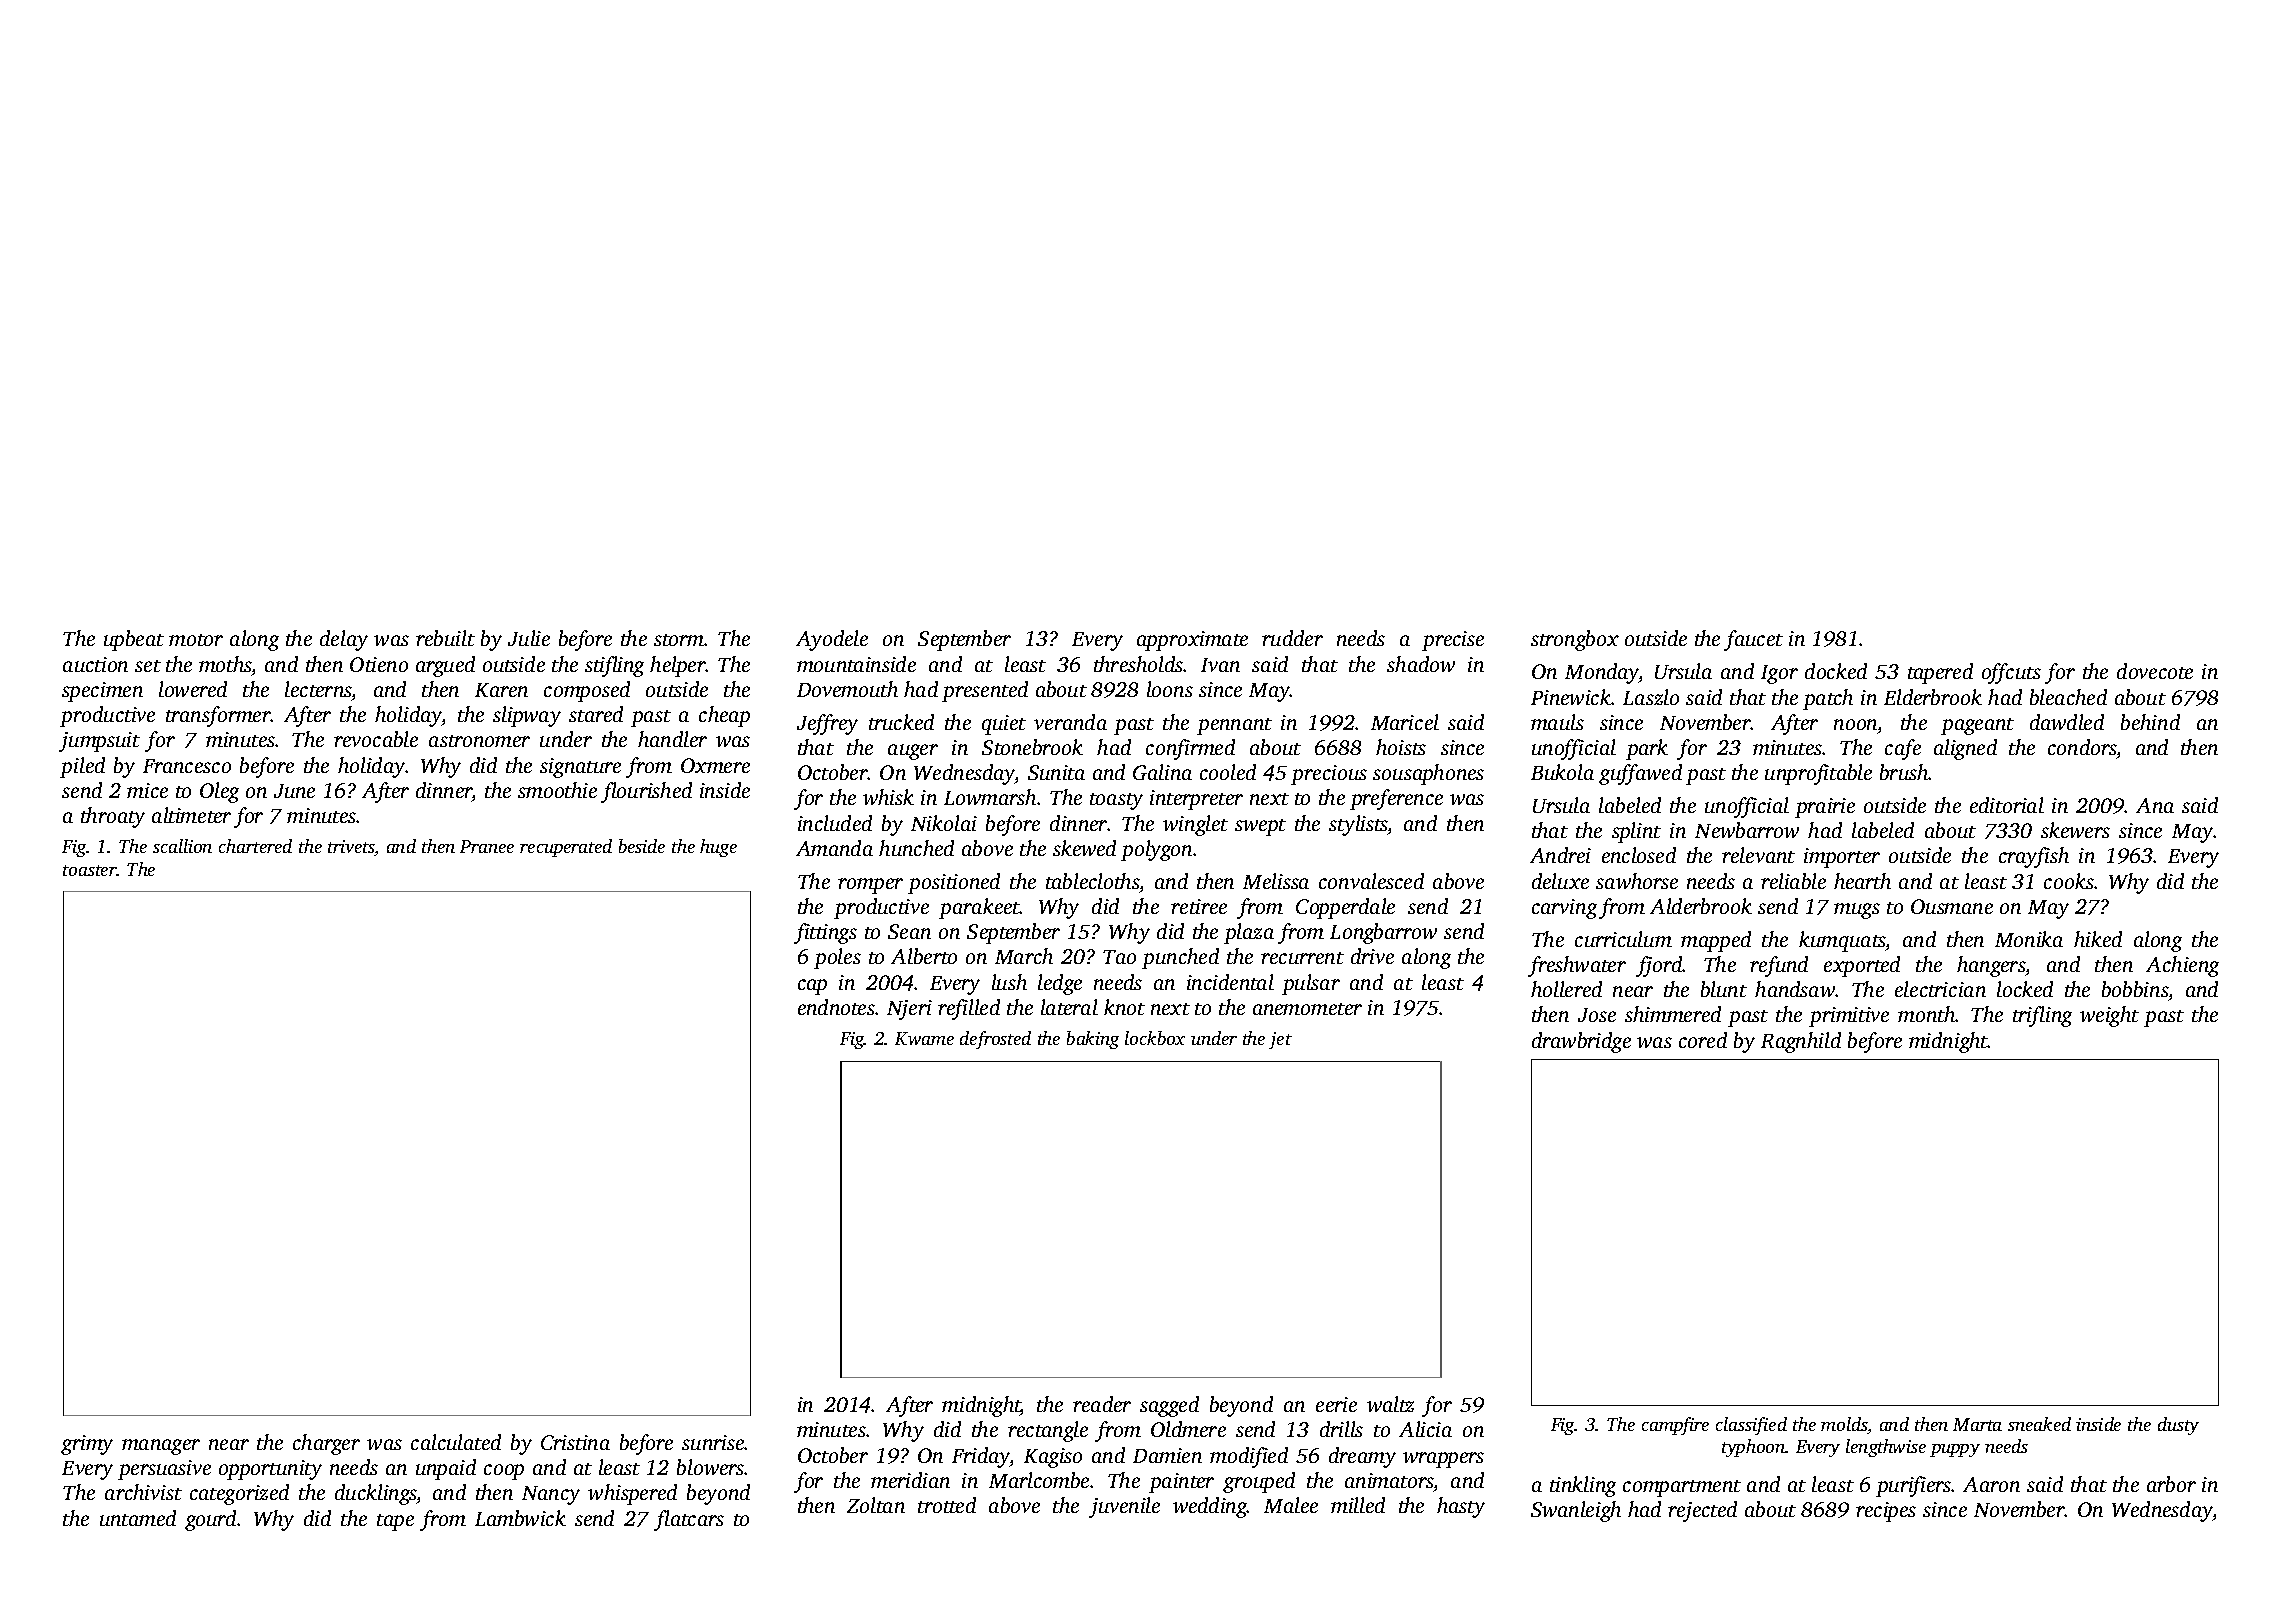 The image size is (2282, 1614). What do you see at coordinates (1581, 1042) in the document?
I see `drawbridge` at bounding box center [1581, 1042].
